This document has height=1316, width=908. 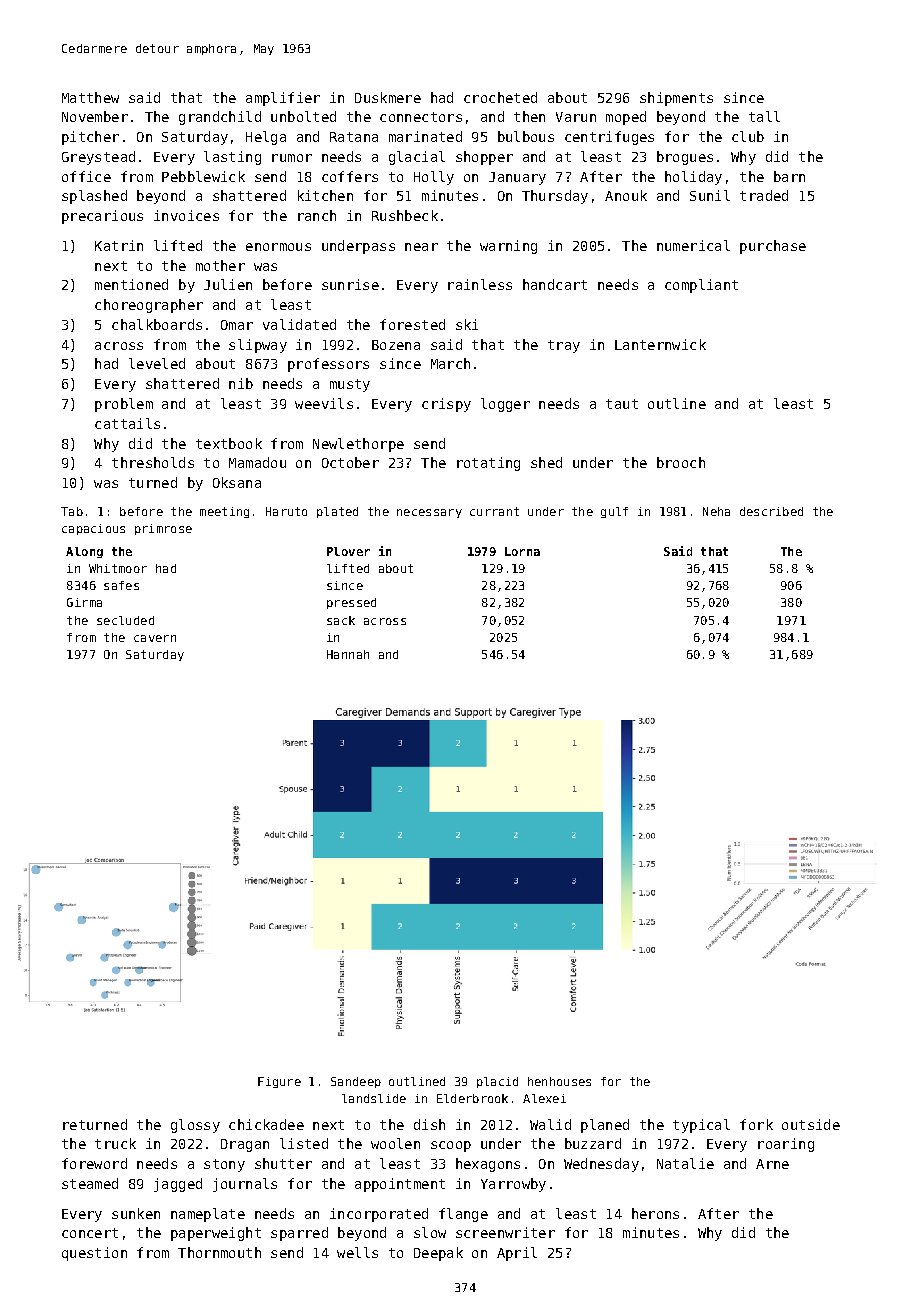 What do you see at coordinates (655, 1213) in the document?
I see `herons` at bounding box center [655, 1213].
